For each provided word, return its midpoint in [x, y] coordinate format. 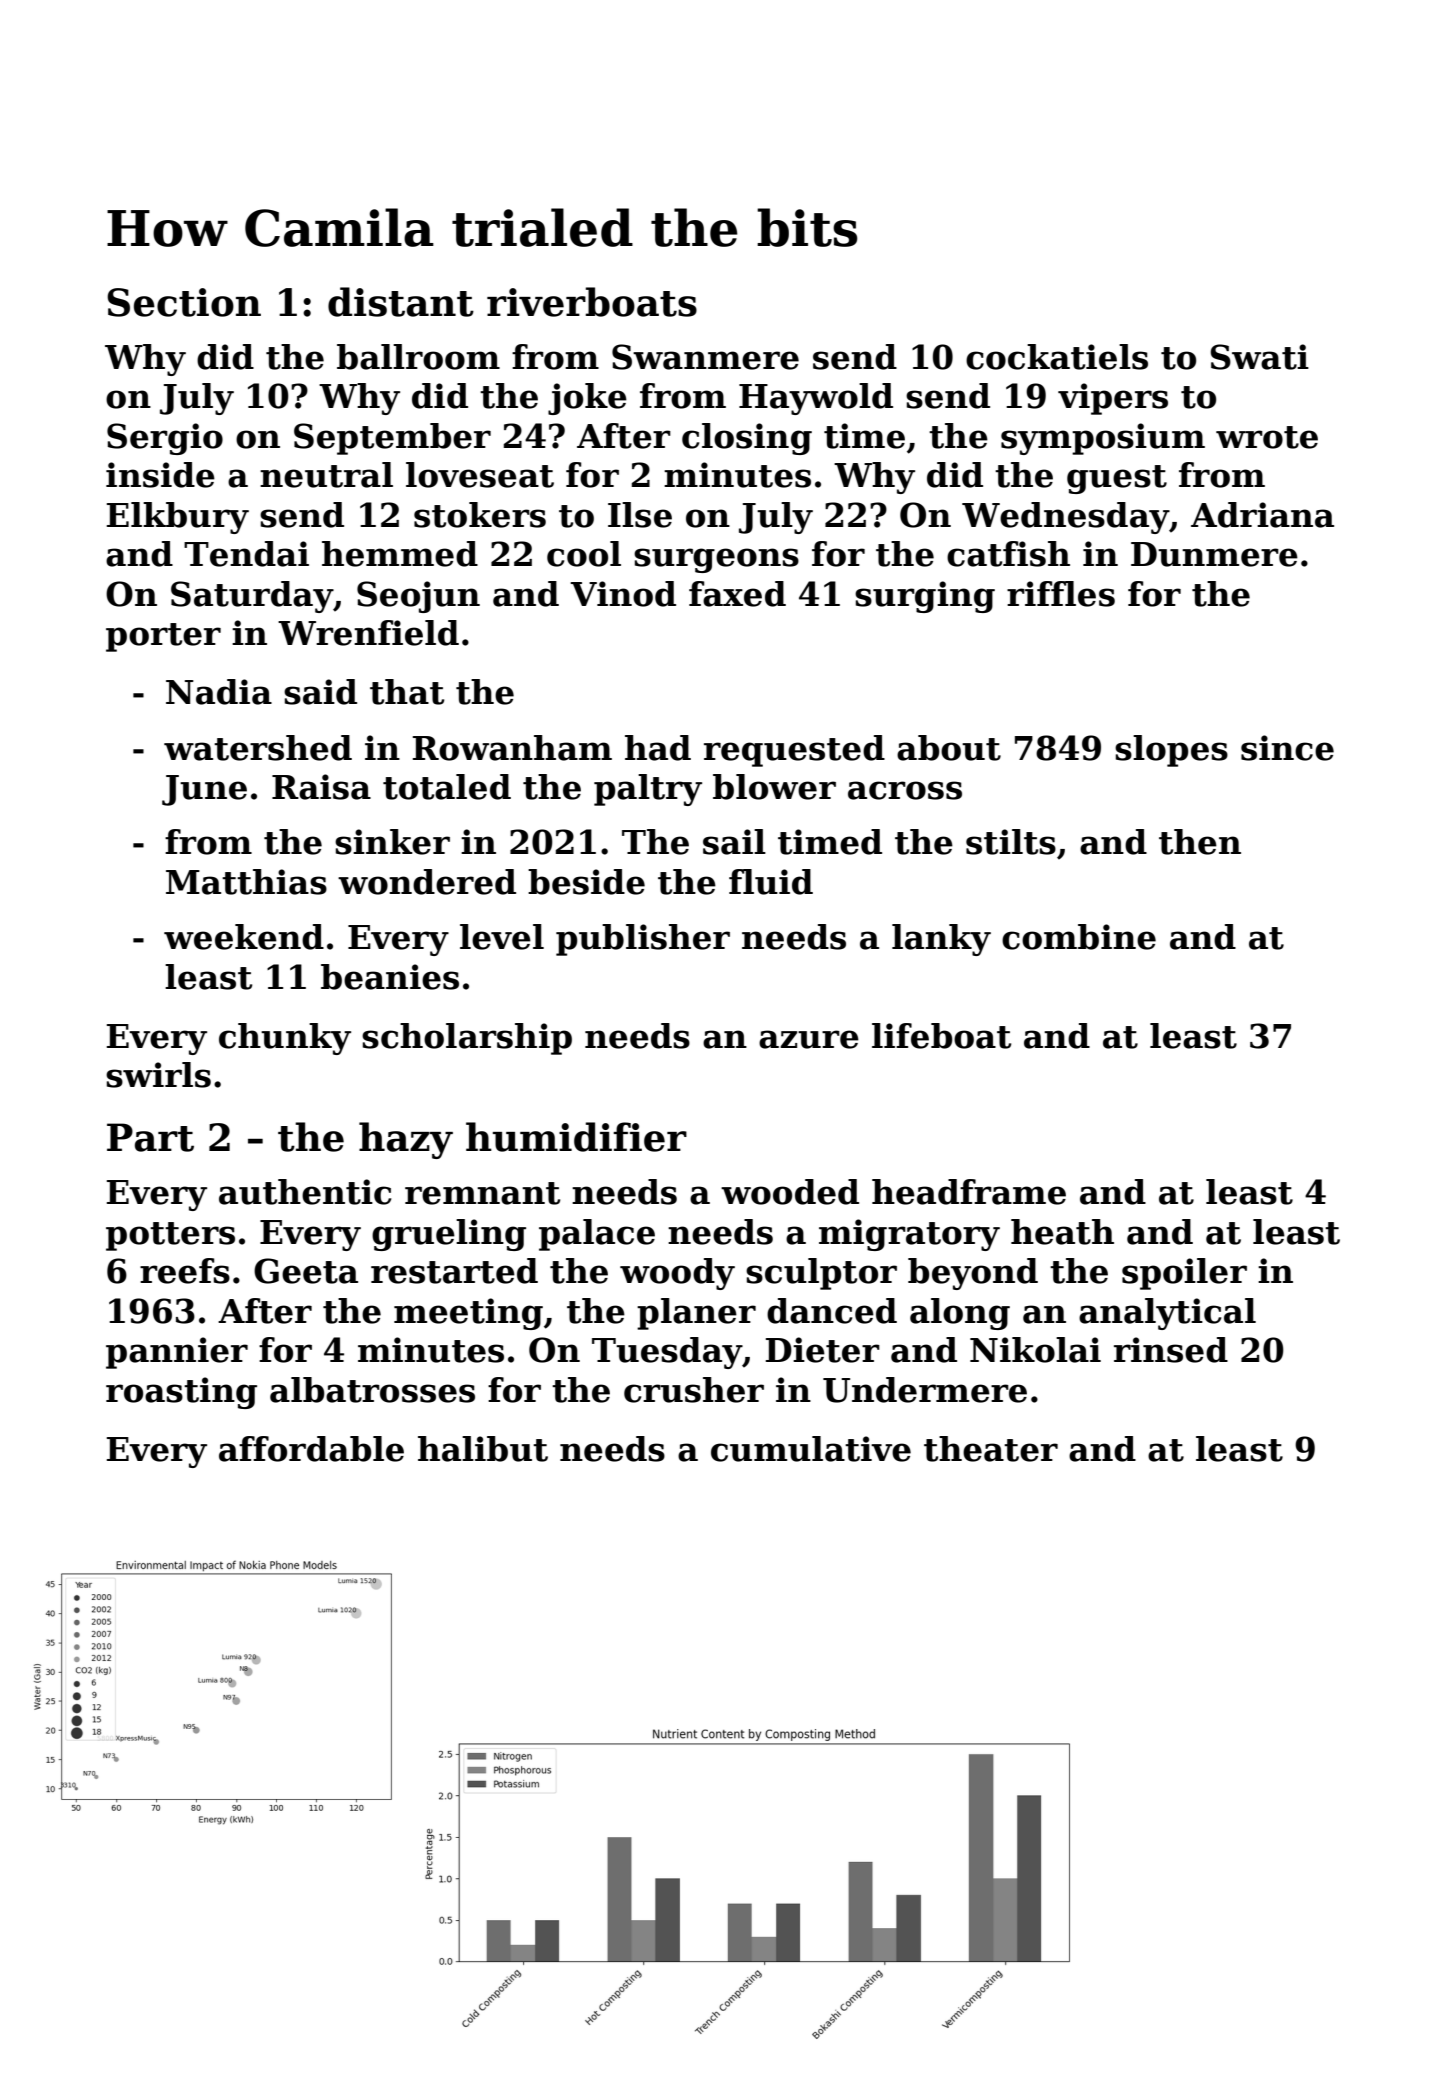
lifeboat [941, 1036]
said [320, 692]
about [949, 748]
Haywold [816, 399]
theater [991, 1449]
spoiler [1184, 1274]
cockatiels [1057, 357]
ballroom [418, 357]
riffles [1061, 594]
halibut [483, 1449]
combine [1079, 937]
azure [809, 1039]
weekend [244, 937]
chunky [285, 1039]
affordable [311, 1449]
